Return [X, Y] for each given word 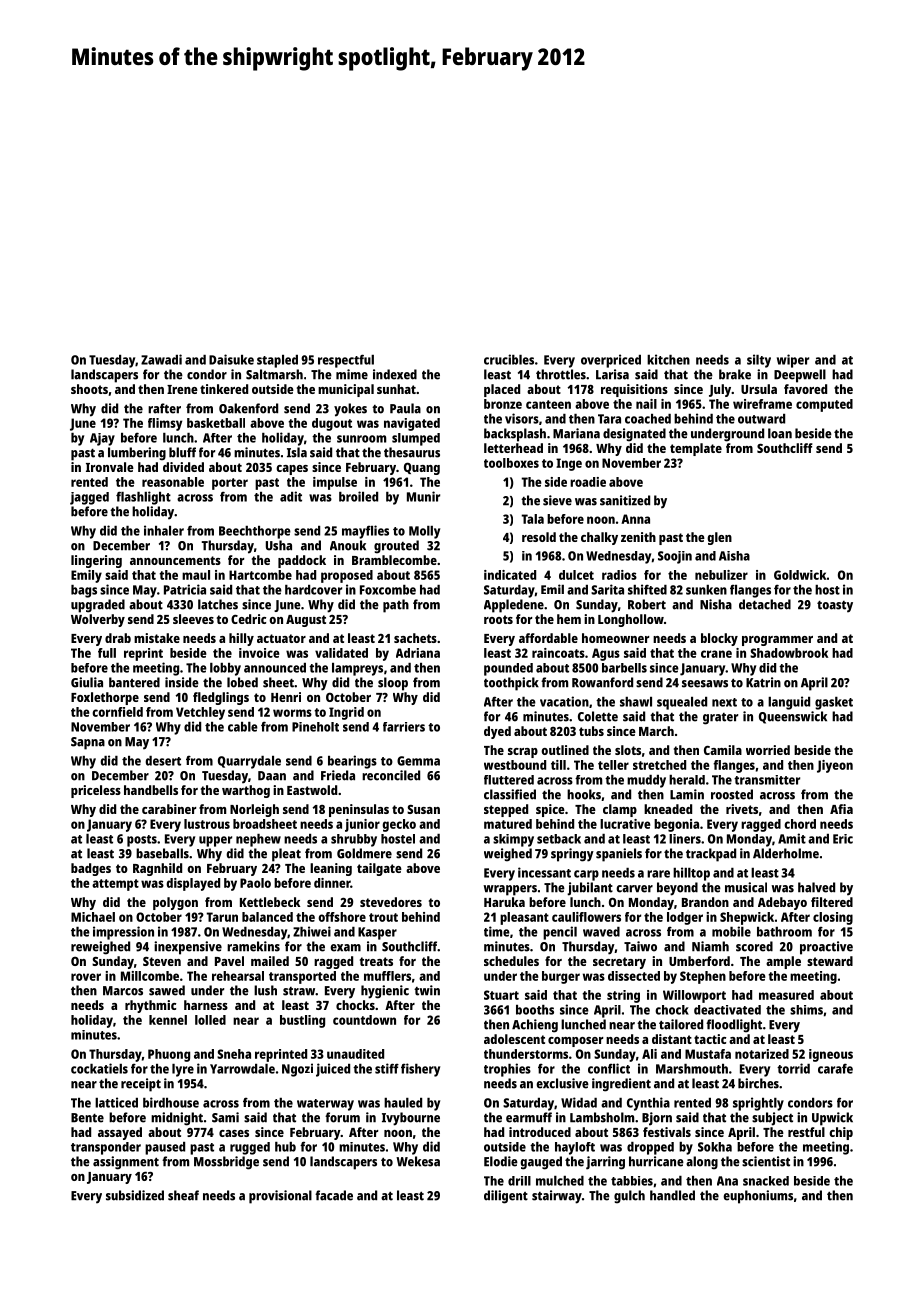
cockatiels [99, 1068]
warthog [246, 791]
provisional [280, 1197]
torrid [793, 1068]
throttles [561, 374]
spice [550, 810]
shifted [647, 589]
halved [816, 887]
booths [535, 1010]
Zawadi [161, 359]
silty [759, 361]
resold [539, 537]
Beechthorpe [255, 532]
